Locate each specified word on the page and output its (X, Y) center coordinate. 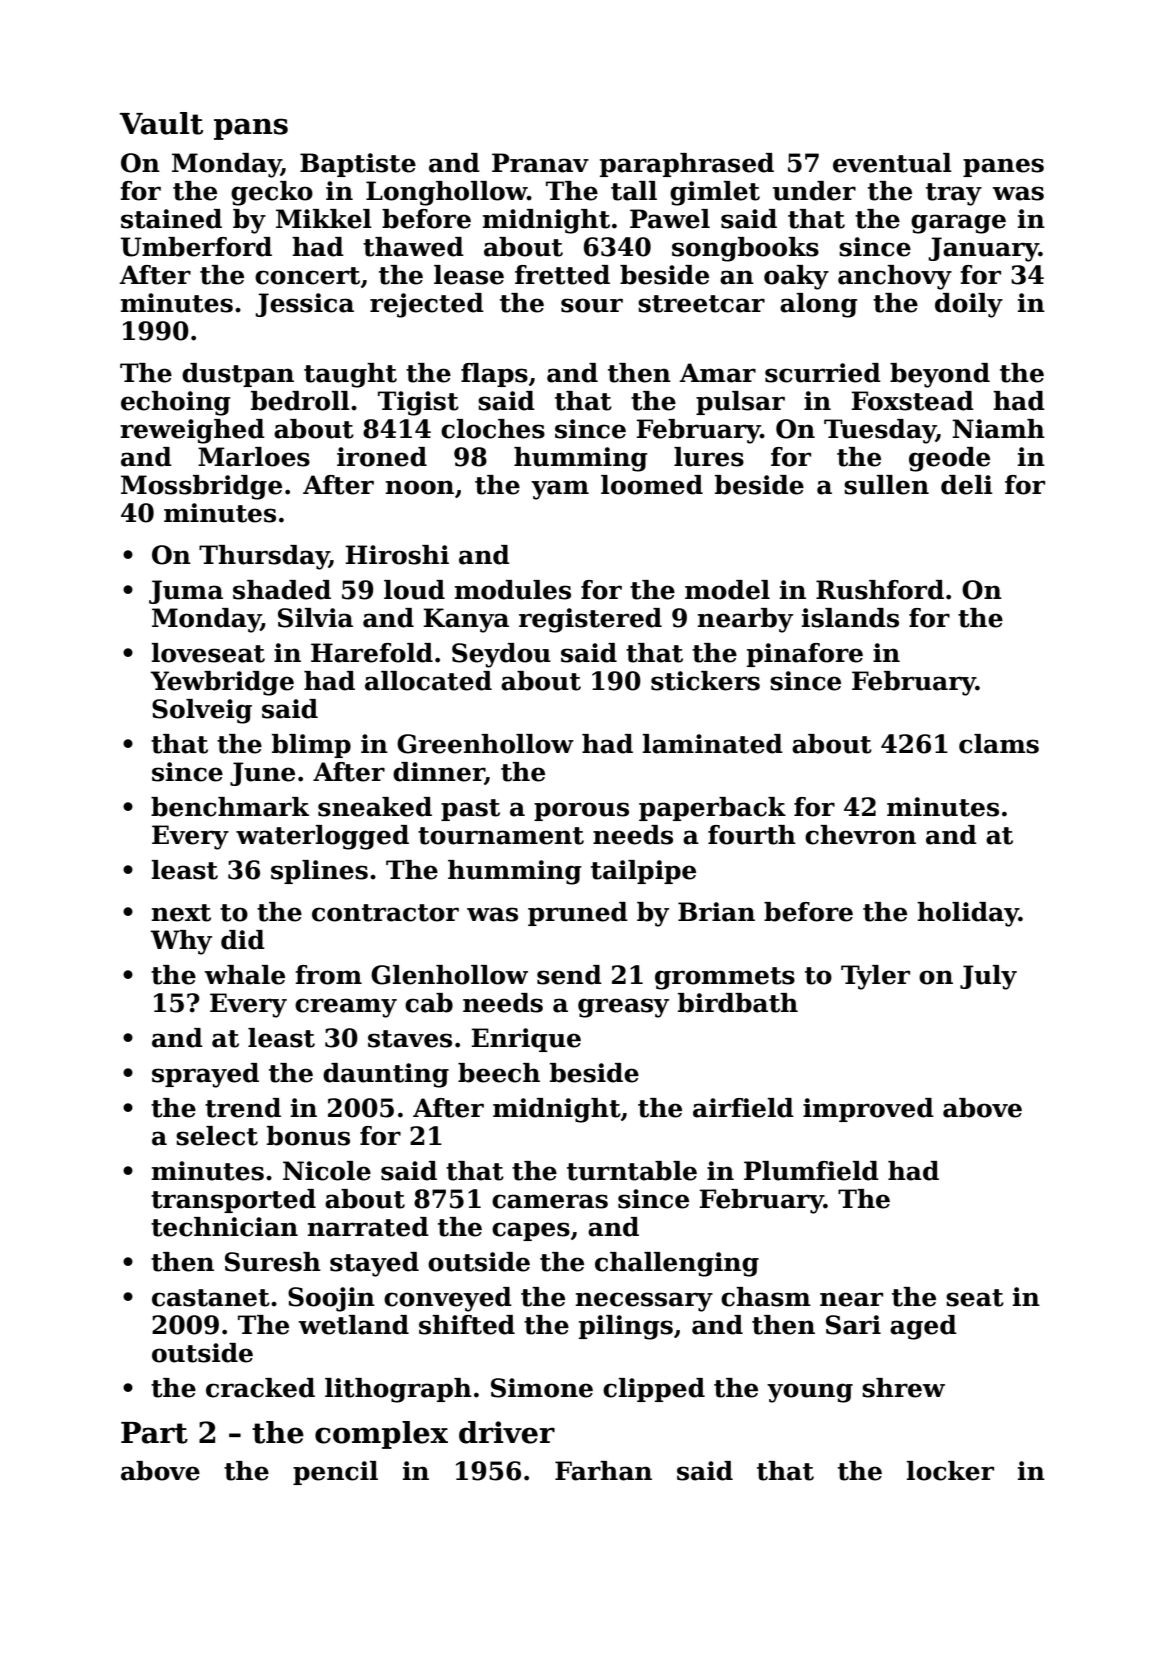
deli (967, 485)
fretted (562, 275)
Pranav (540, 163)
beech (499, 1073)
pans (251, 129)
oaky (796, 277)
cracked (260, 1388)
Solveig (202, 711)
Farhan (603, 1471)
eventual (892, 163)
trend (243, 1108)
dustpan (238, 375)
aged (923, 1327)
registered (590, 620)
